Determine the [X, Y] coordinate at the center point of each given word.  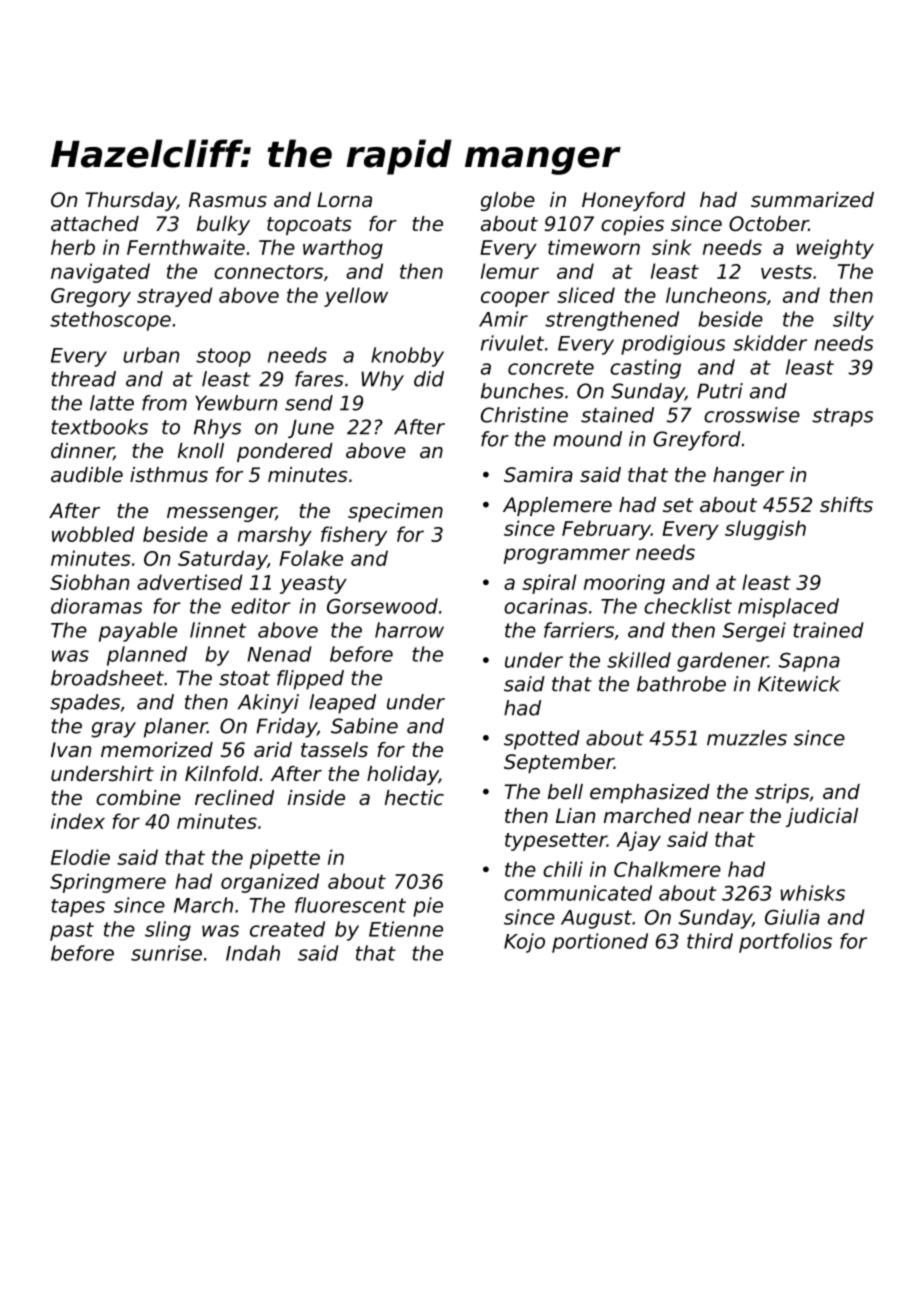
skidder [770, 343]
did [429, 379]
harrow [409, 630]
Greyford [697, 441]
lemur [510, 271]
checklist [688, 606]
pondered [285, 452]
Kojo [524, 943]
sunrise [166, 953]
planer [175, 728]
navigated [100, 273]
